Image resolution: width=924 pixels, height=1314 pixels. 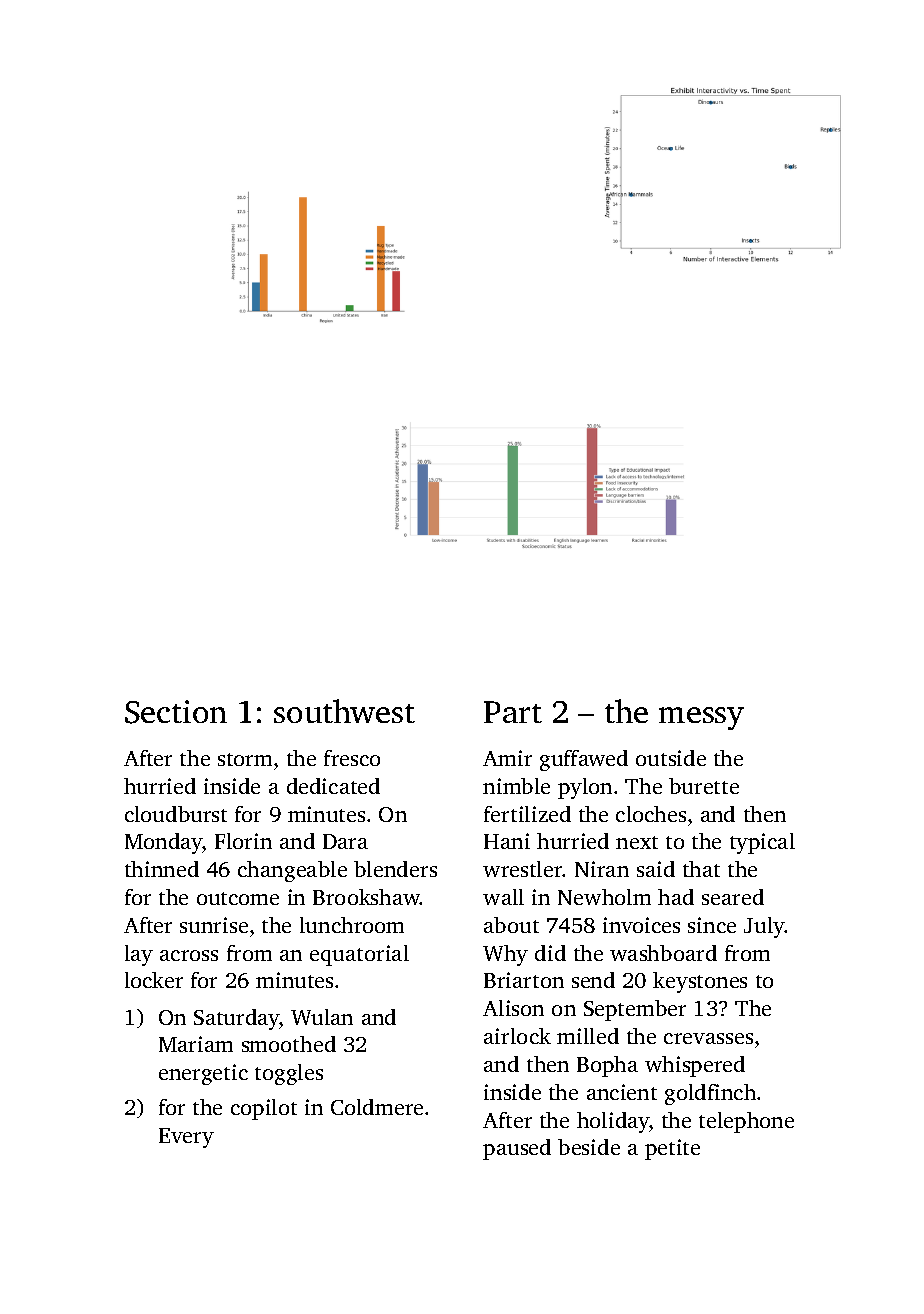 I want to click on energetic, so click(x=203, y=1074).
